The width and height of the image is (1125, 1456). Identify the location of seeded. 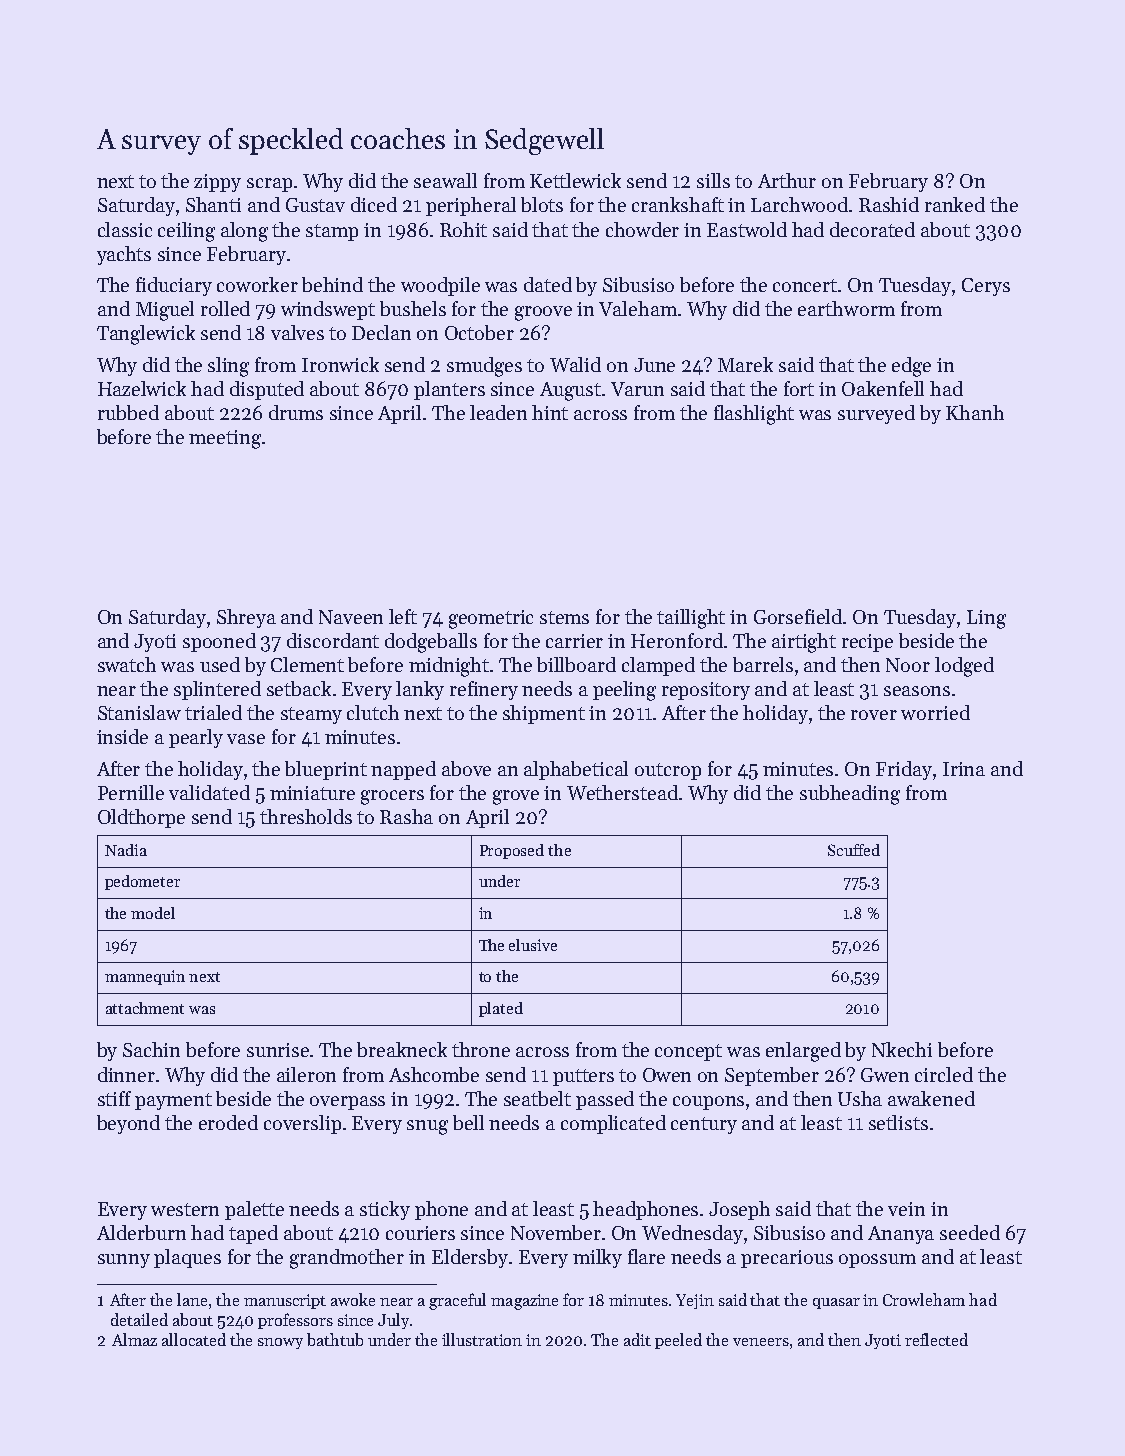
(970, 1232).
